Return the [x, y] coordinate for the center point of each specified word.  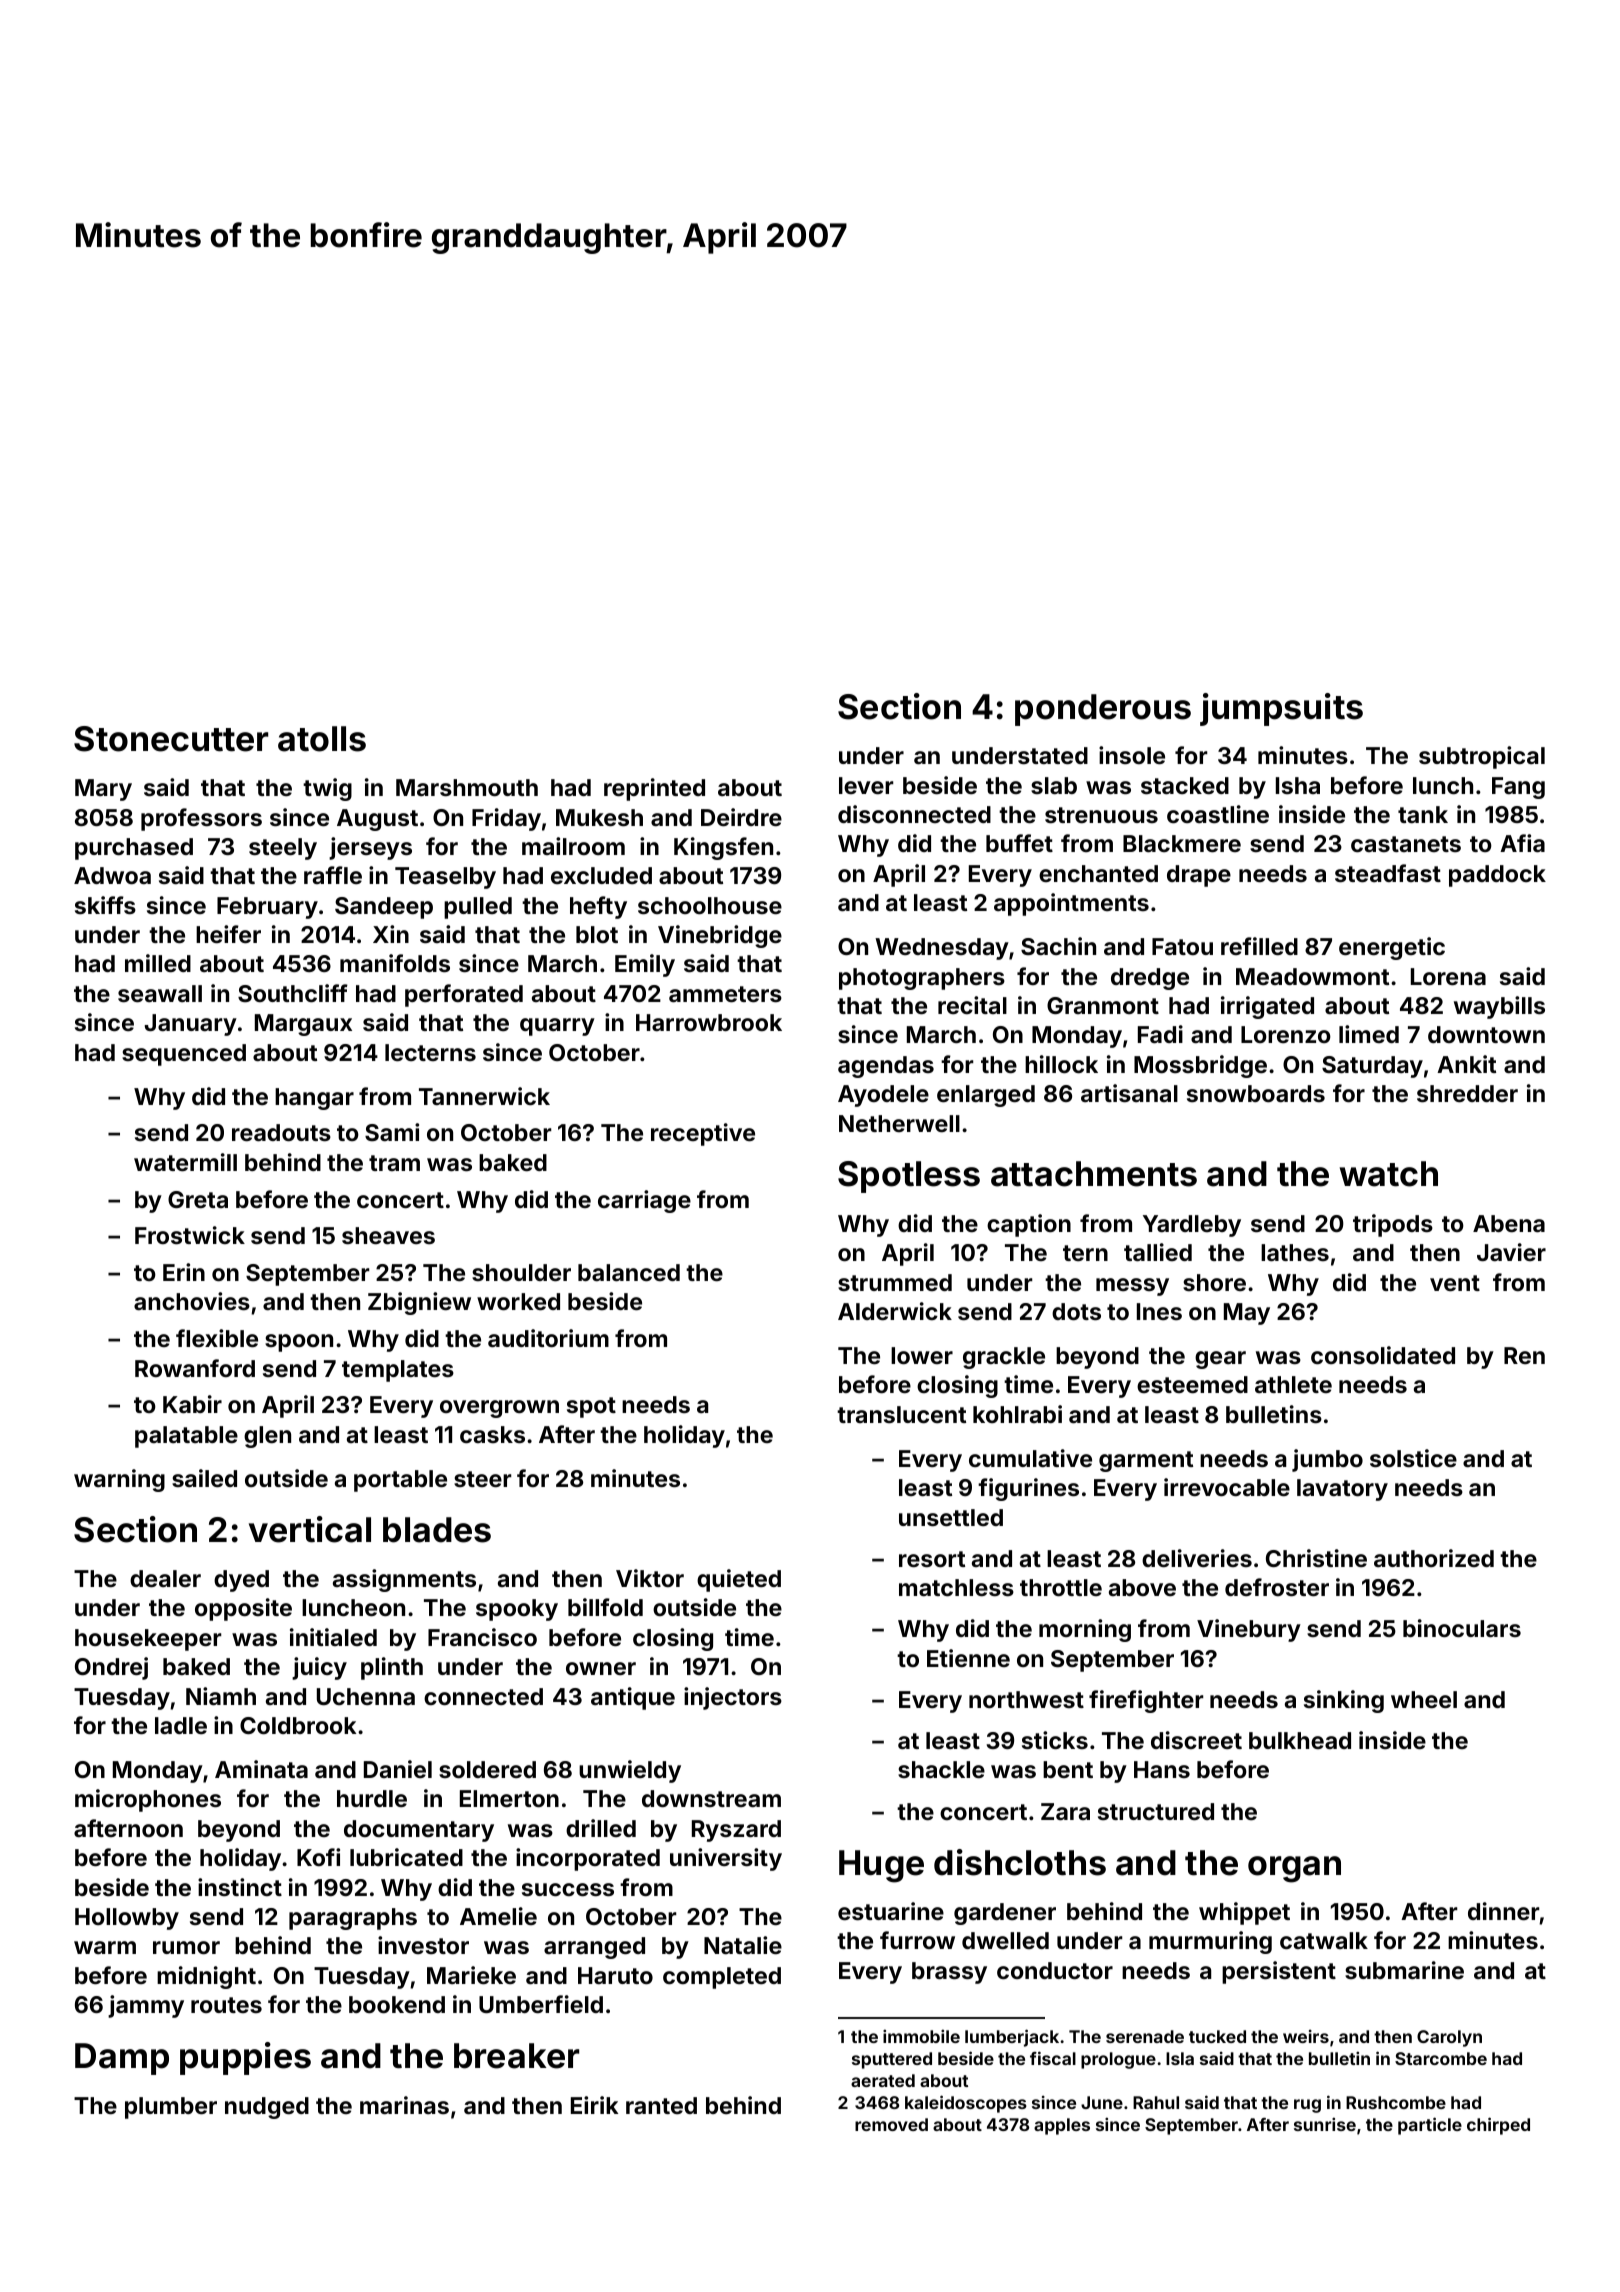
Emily [645, 965]
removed [891, 2124]
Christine [1316, 1558]
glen [267, 1437]
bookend [397, 2004]
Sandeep [384, 908]
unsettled [951, 1517]
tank [1423, 814]
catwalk [1324, 1940]
